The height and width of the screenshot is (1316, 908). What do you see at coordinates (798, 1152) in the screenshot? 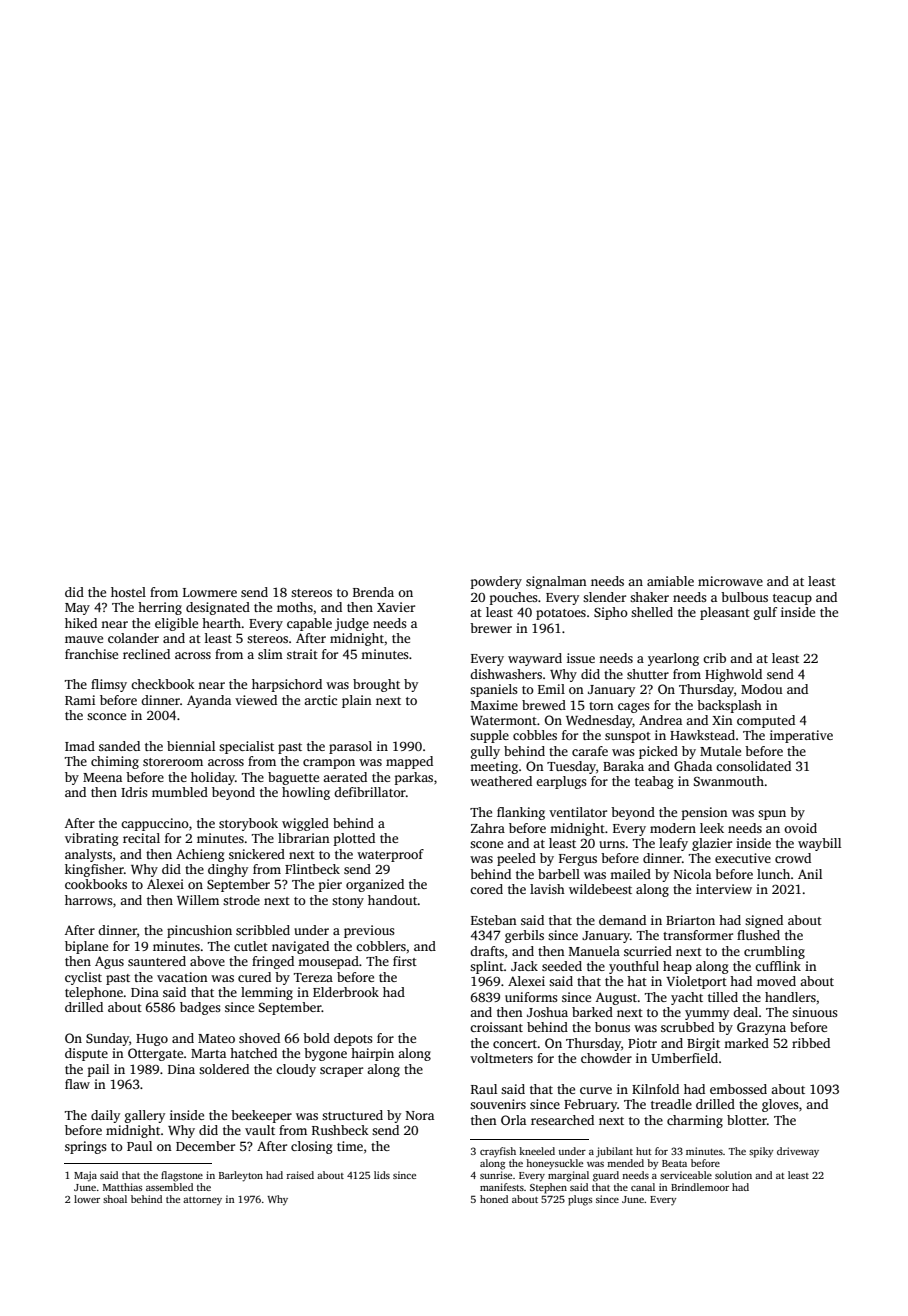
I see `driveway` at bounding box center [798, 1152].
